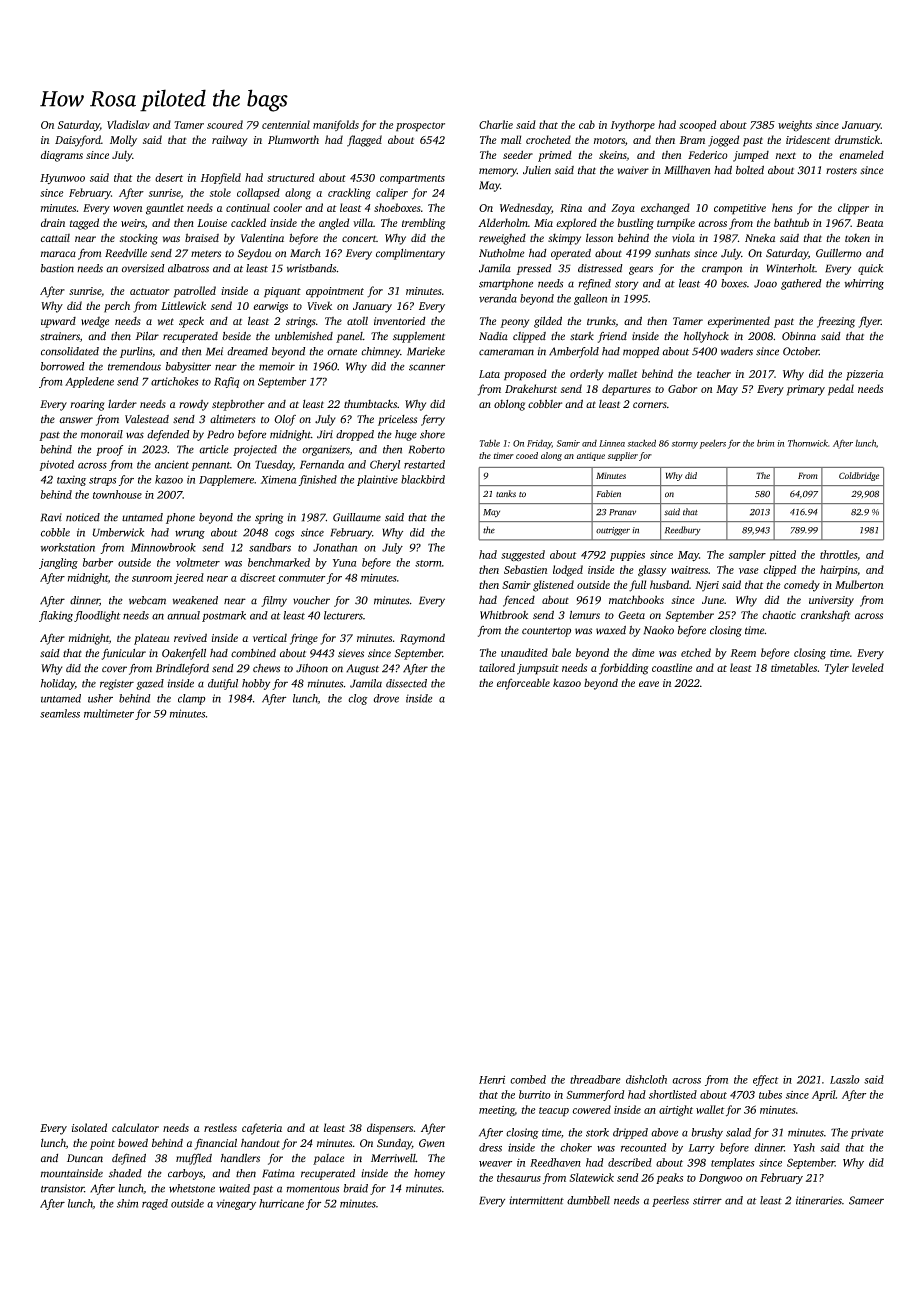 The width and height of the document is (924, 1308). Describe the element at coordinates (53, 222) in the document. I see `drain` at that location.
